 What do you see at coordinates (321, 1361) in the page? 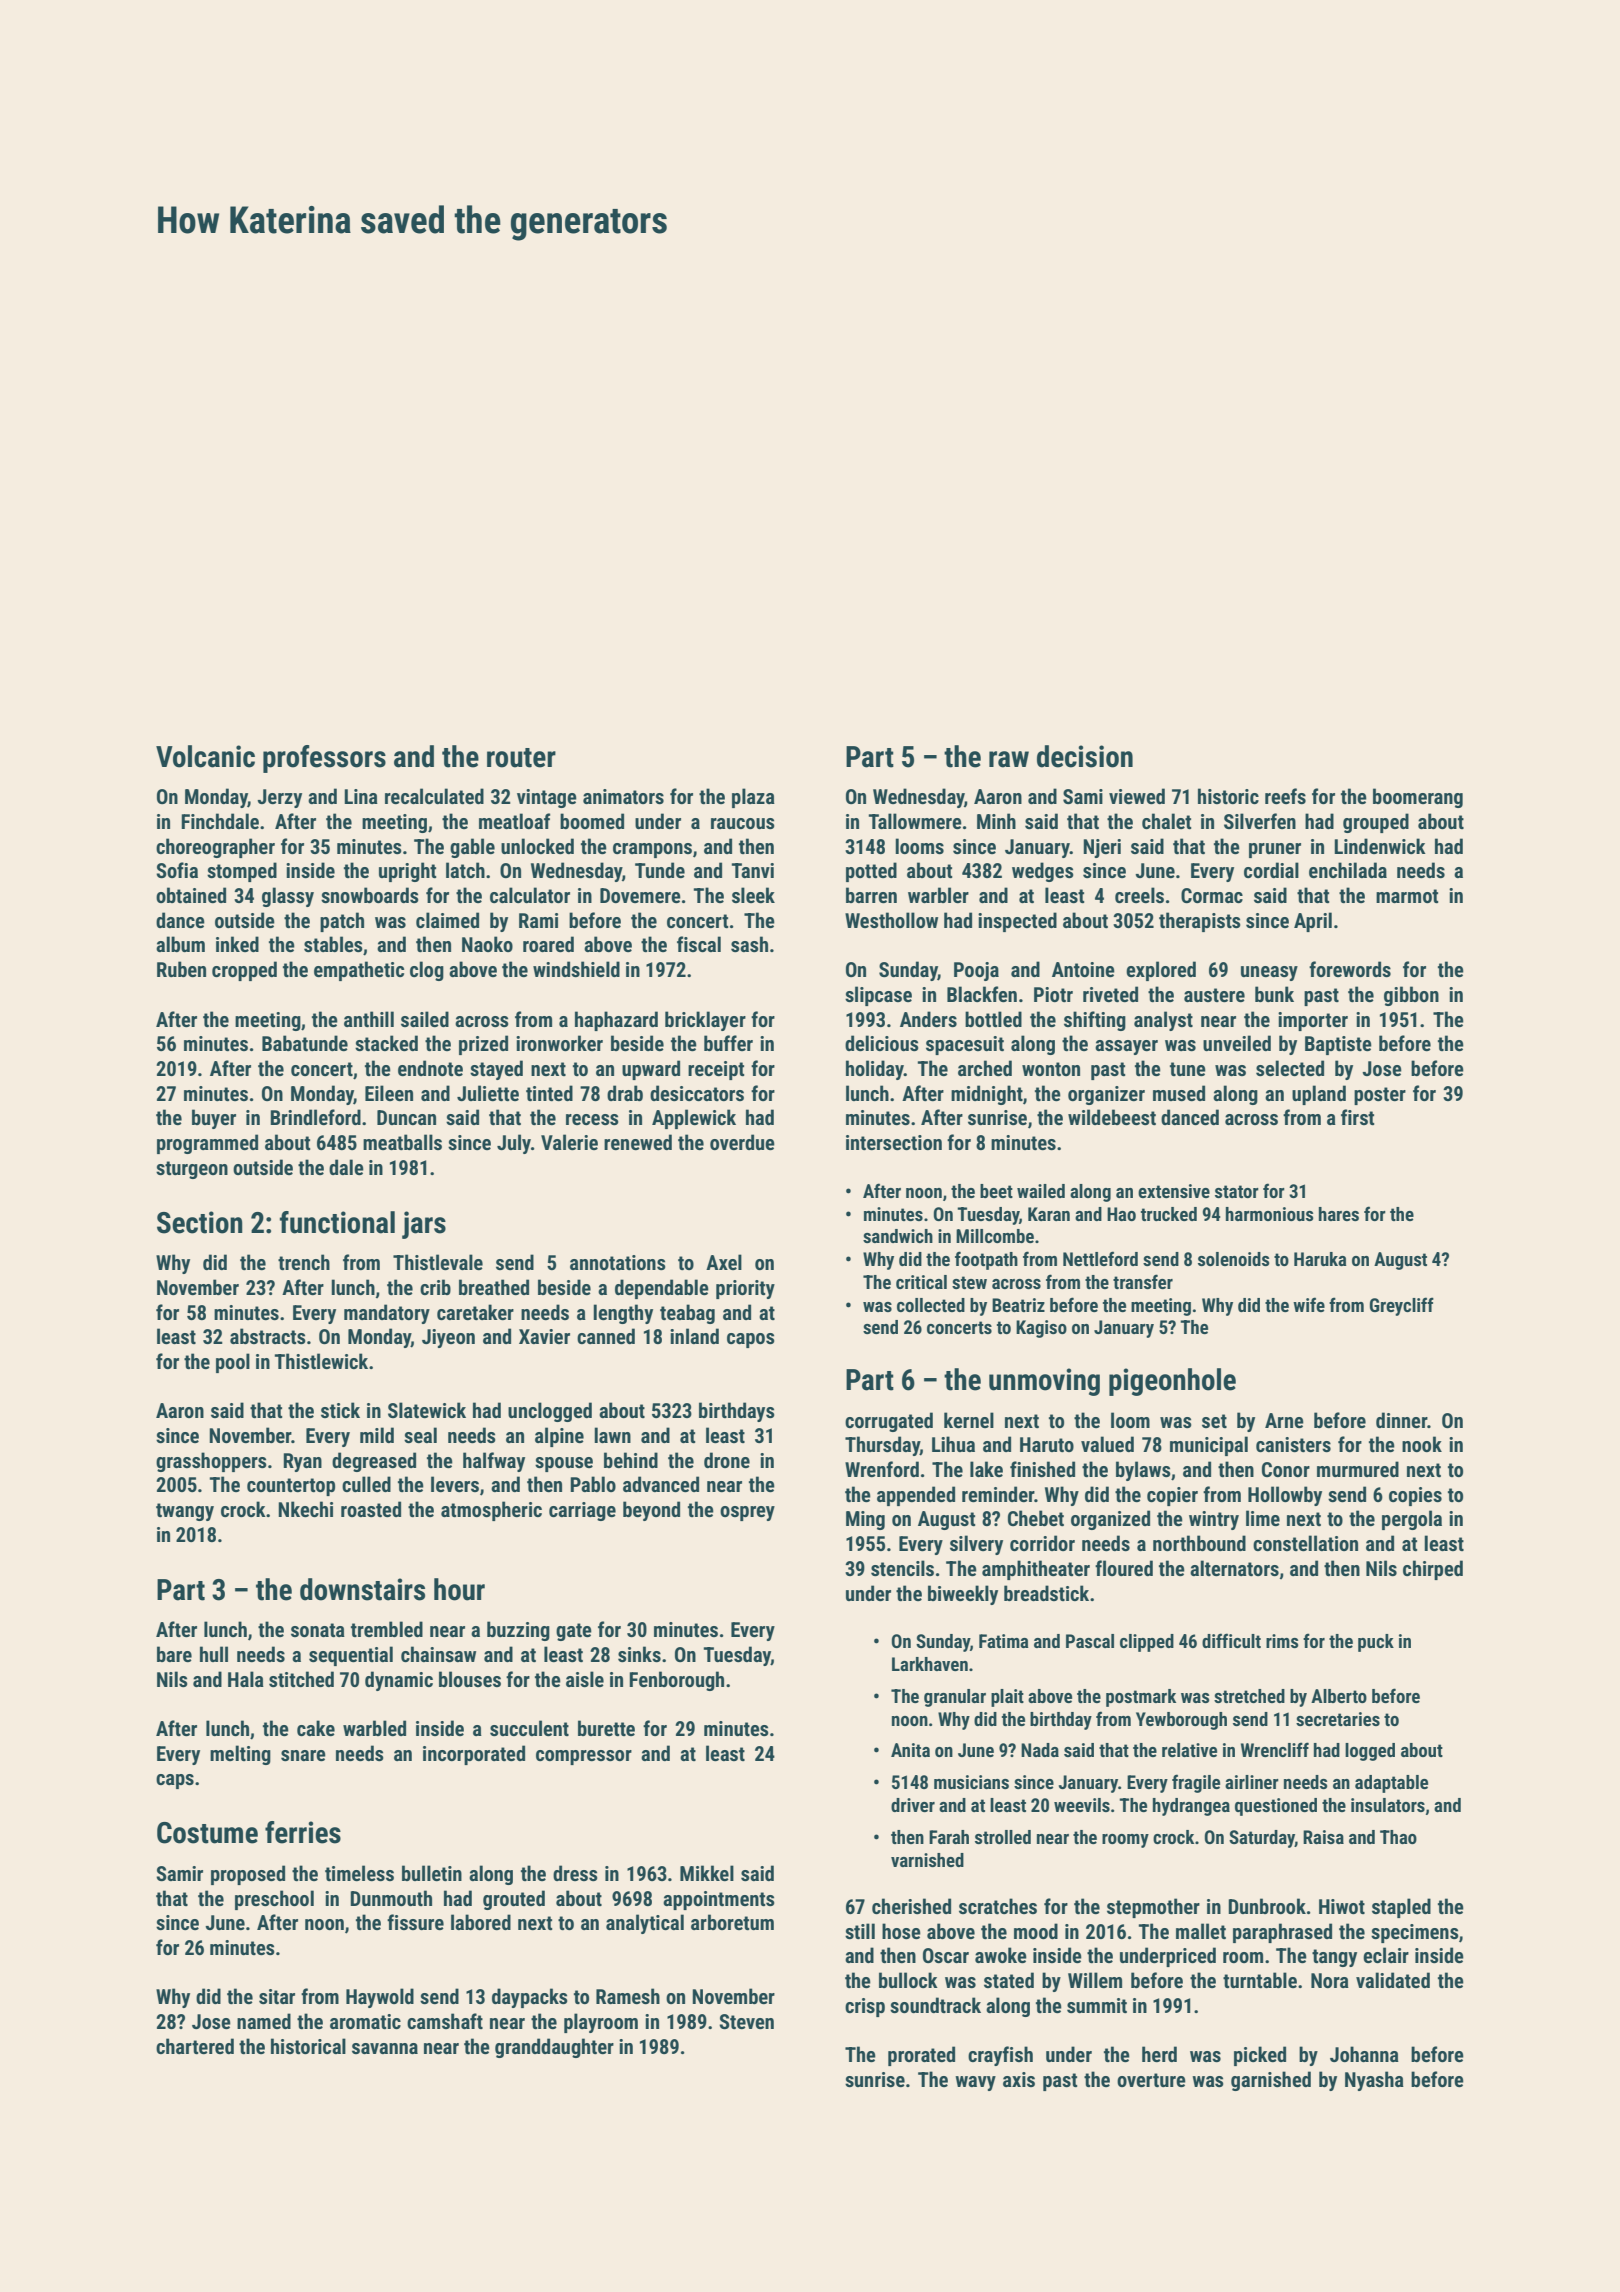
I see `Thistlewick` at bounding box center [321, 1361].
